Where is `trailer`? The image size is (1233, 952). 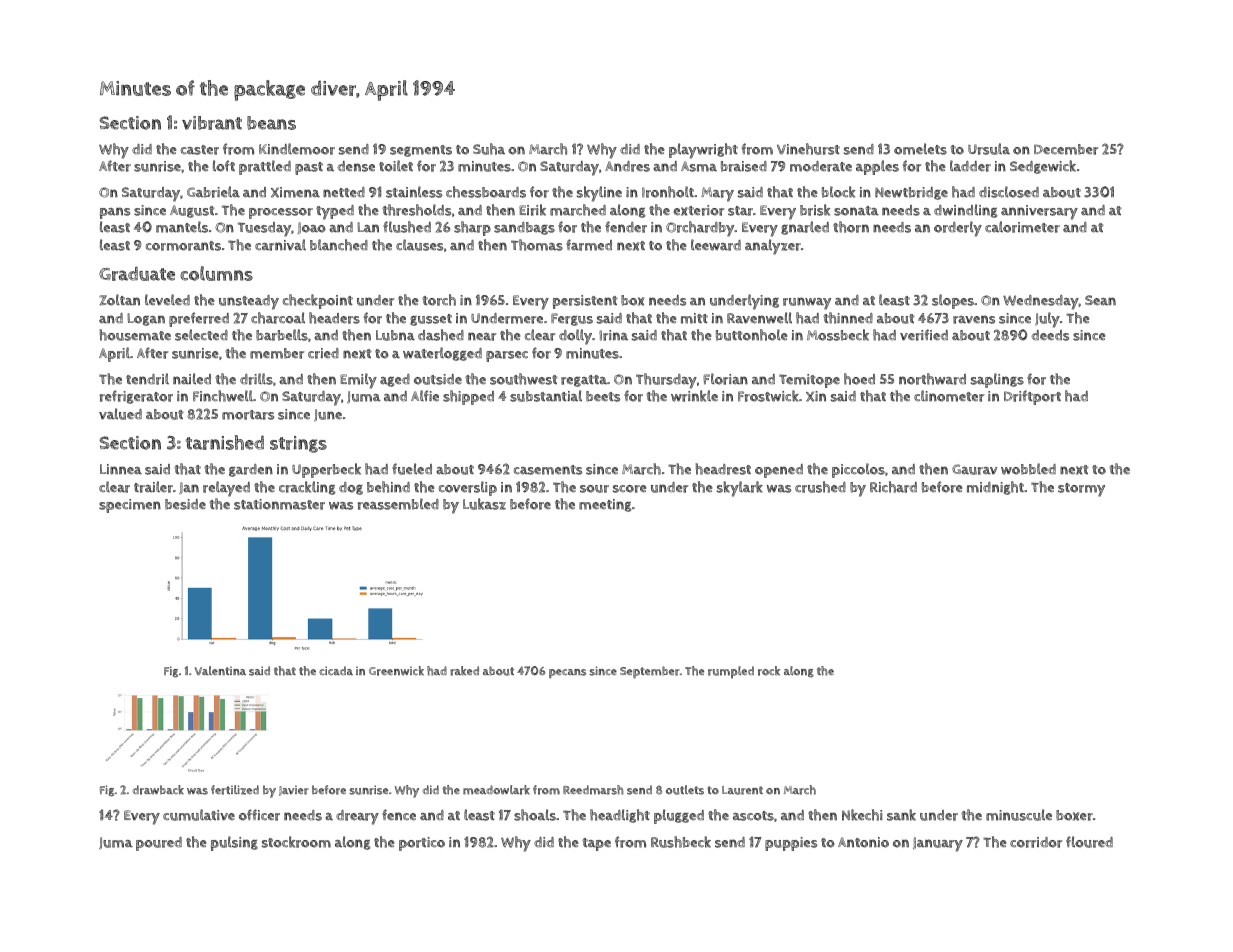 trailer is located at coordinates (153, 487).
